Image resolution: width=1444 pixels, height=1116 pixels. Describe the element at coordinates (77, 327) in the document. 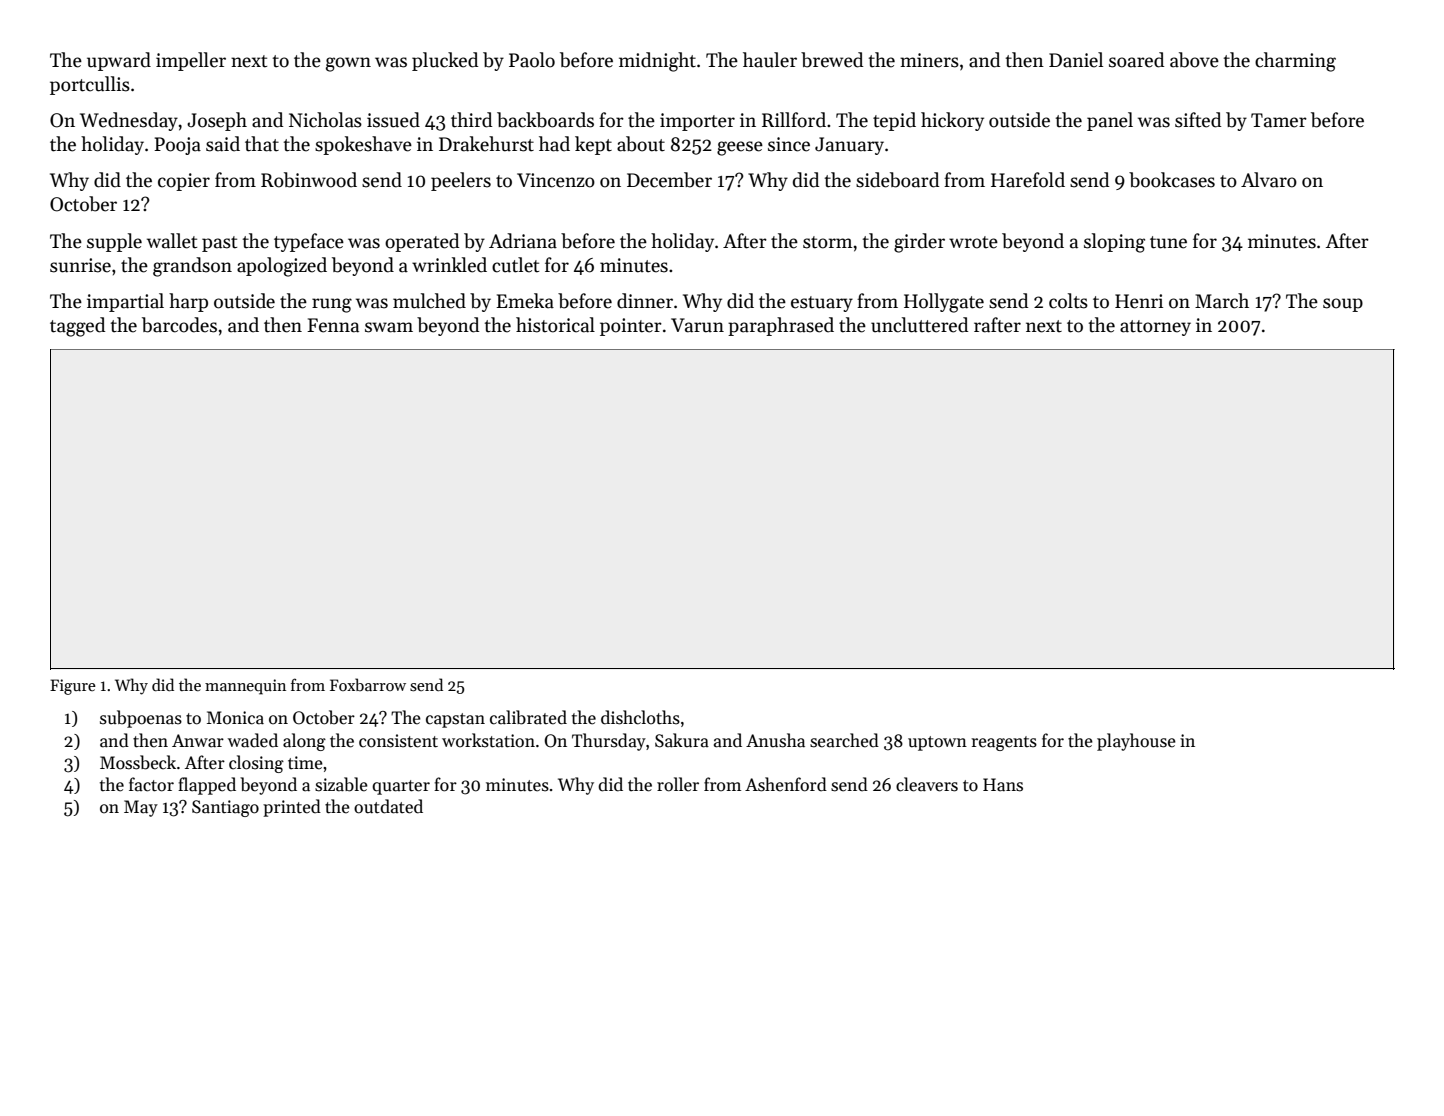

I see `tagged` at that location.
